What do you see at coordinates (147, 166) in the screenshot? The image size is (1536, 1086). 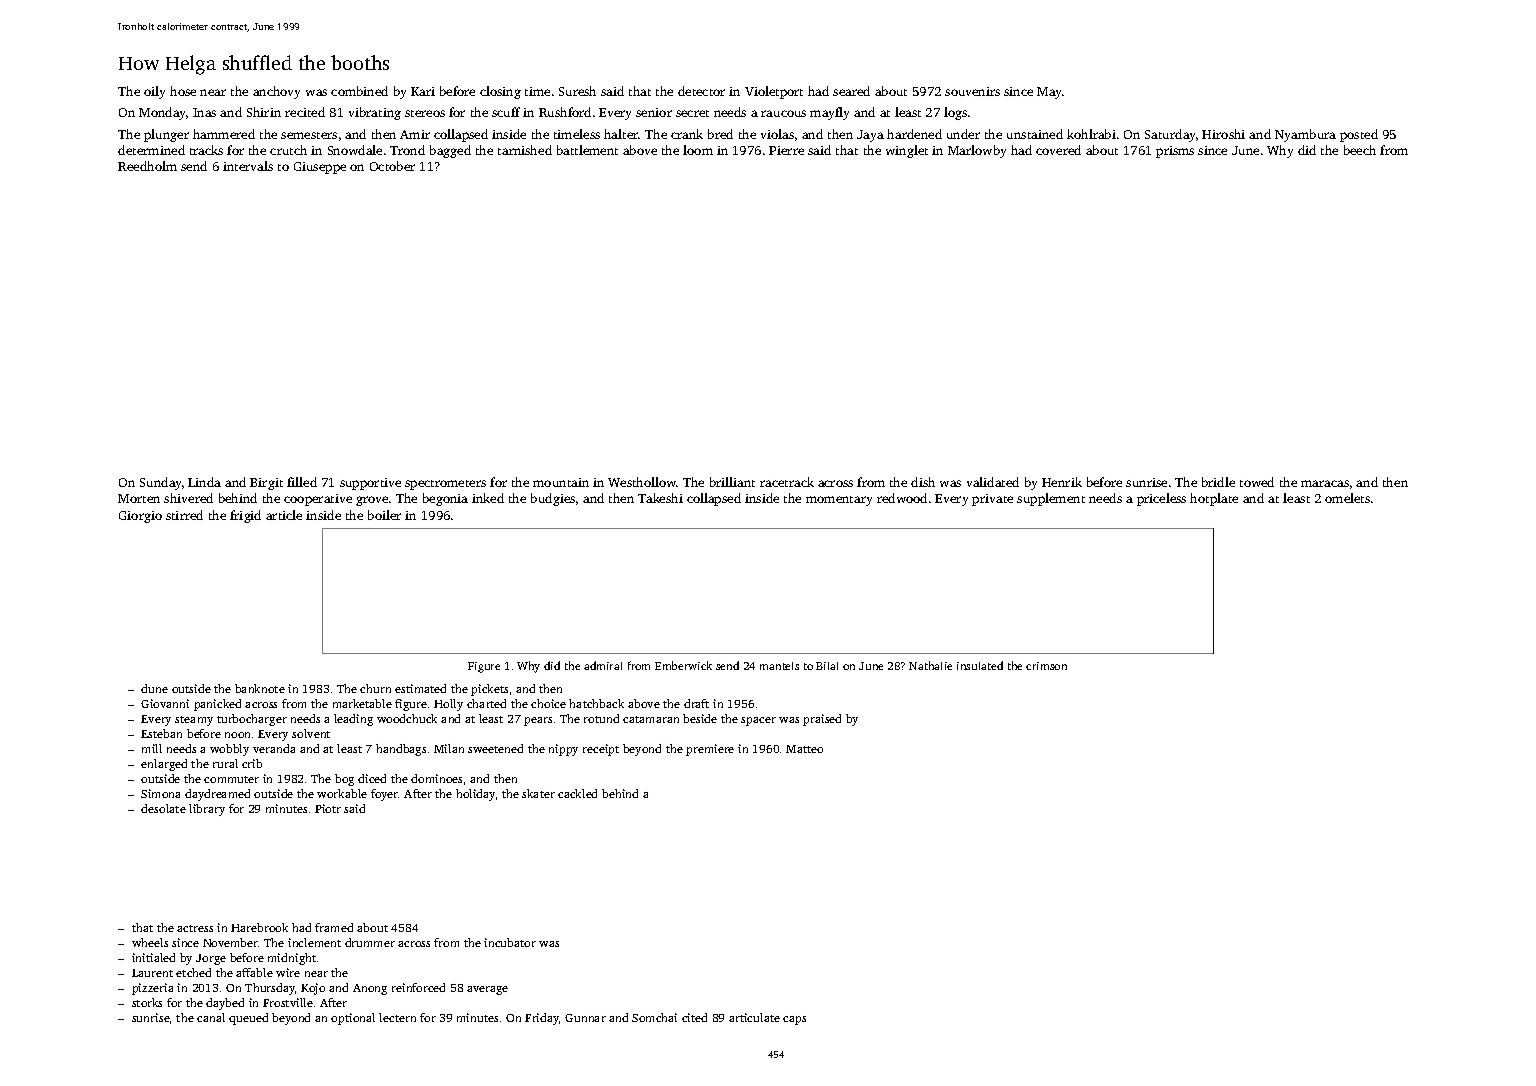 I see `Reedholm` at bounding box center [147, 166].
